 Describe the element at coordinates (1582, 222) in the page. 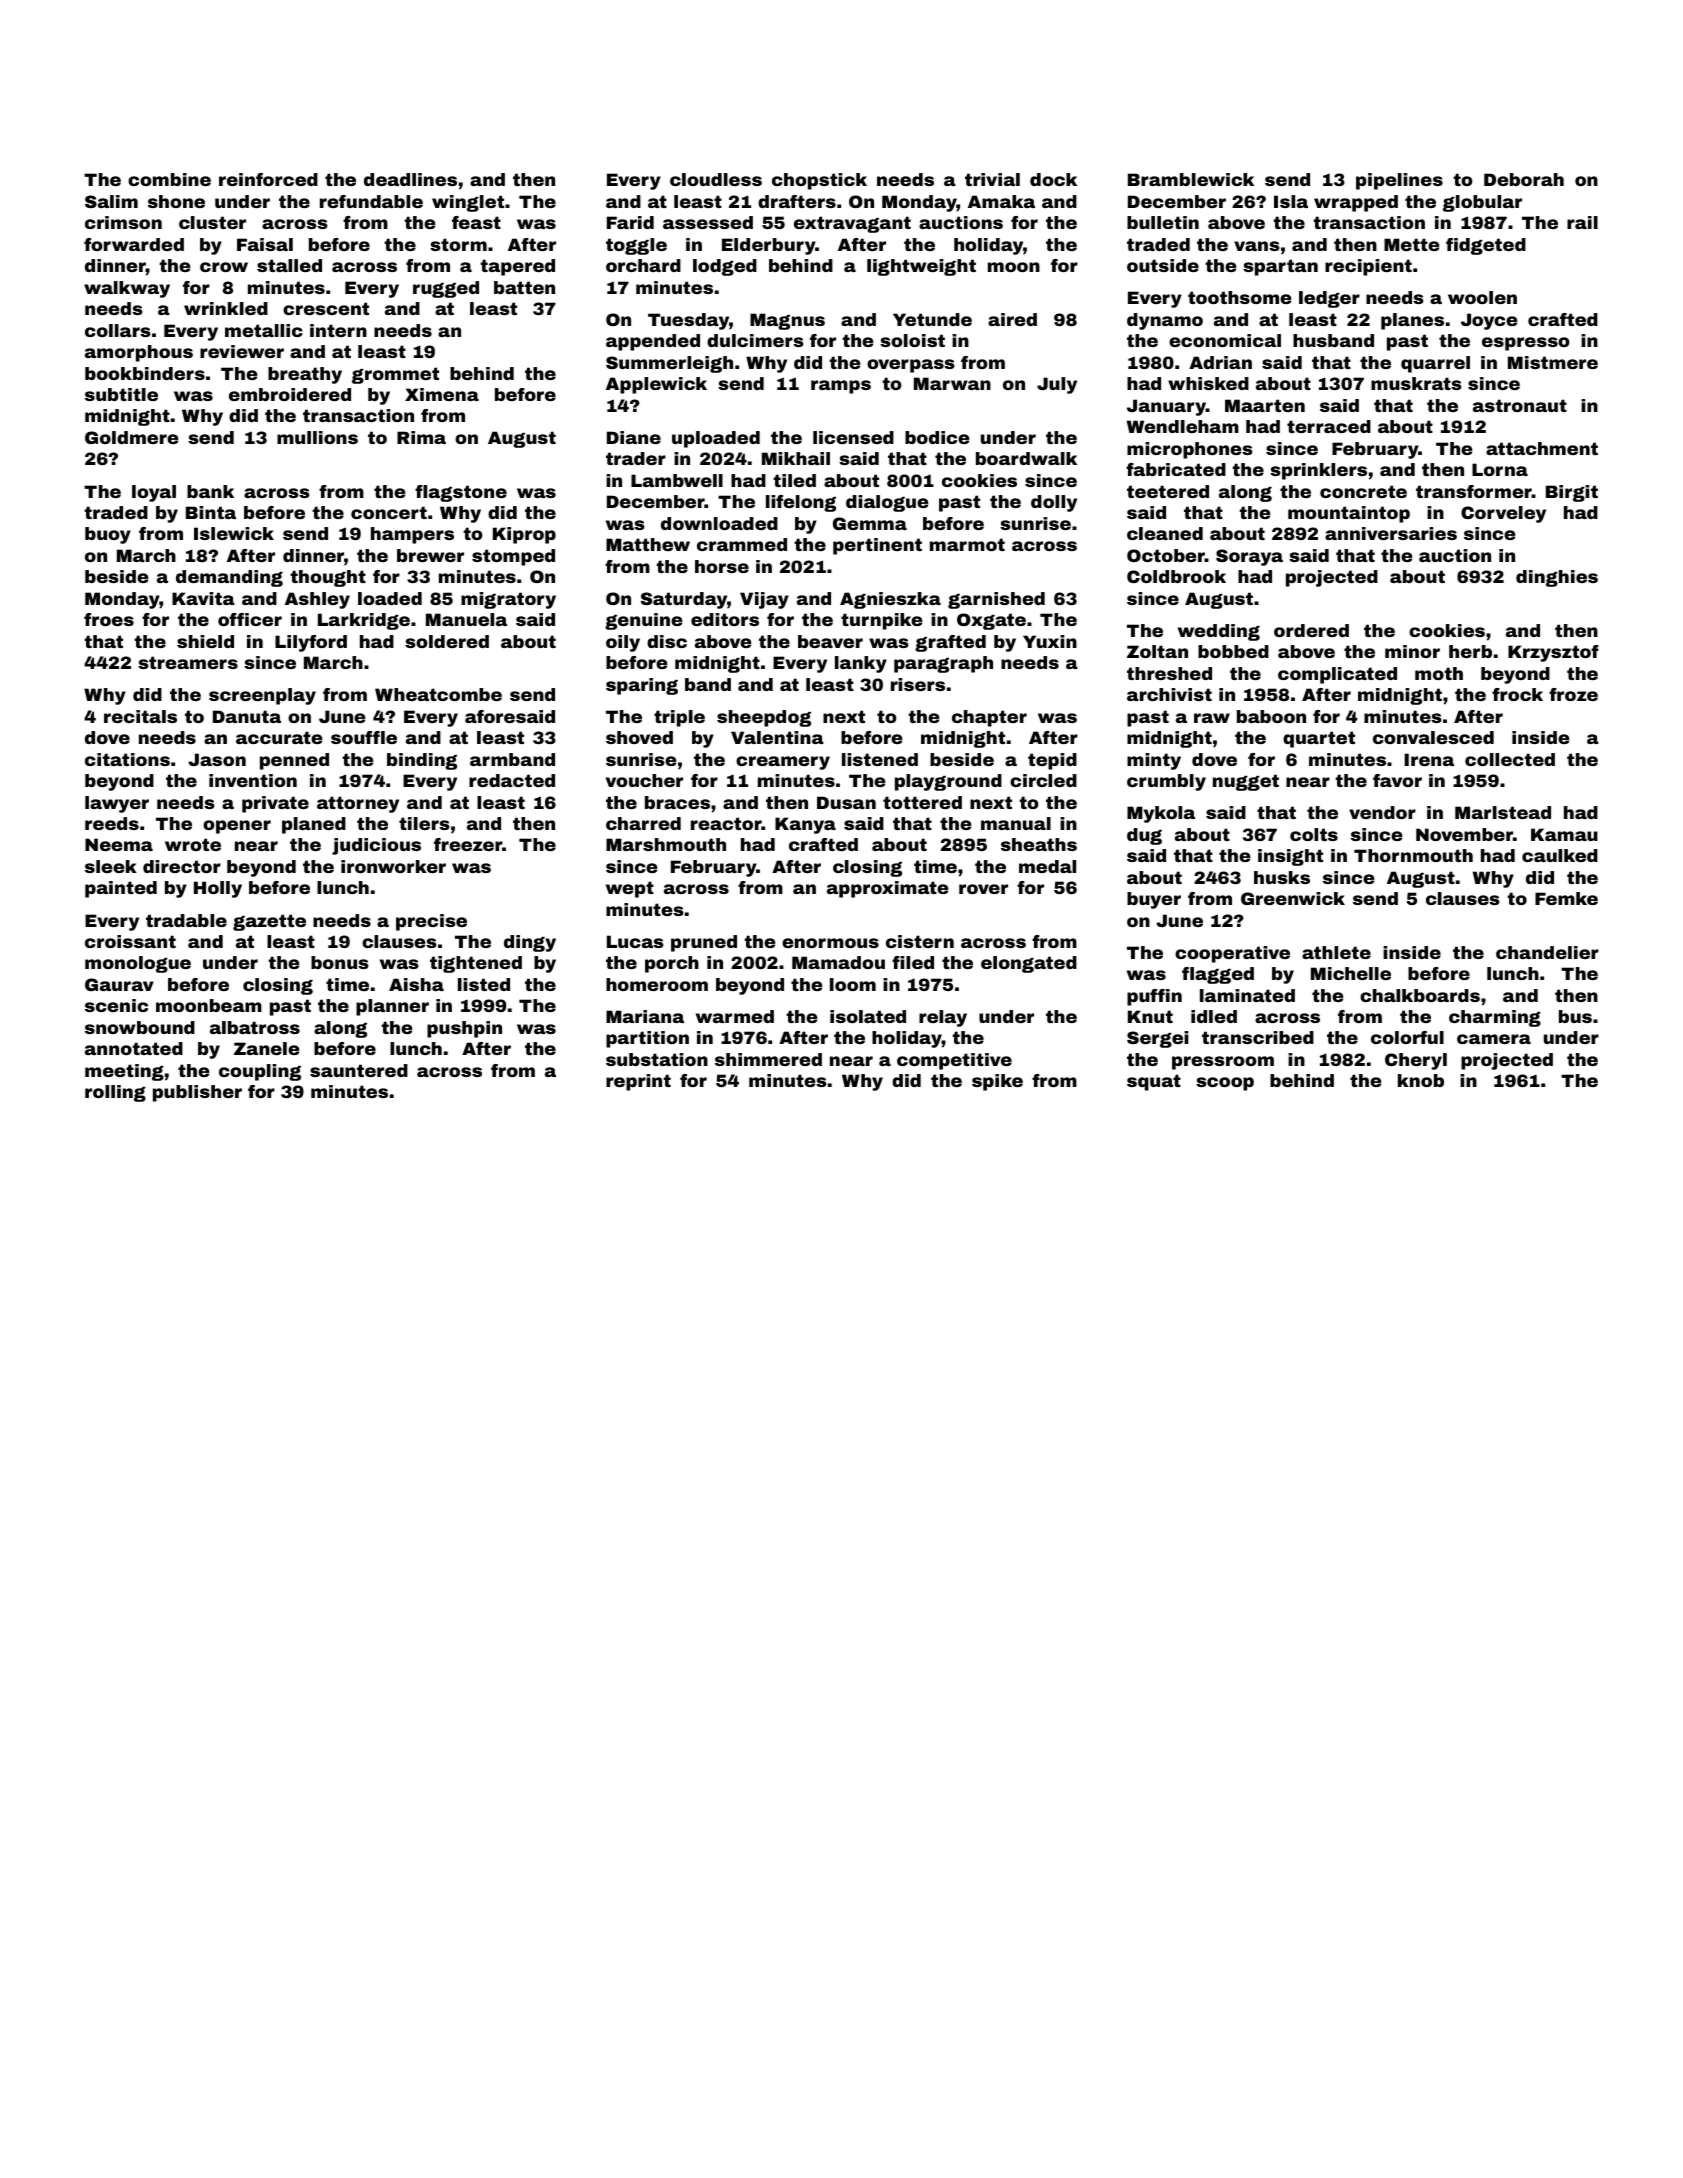

I see `rail` at that location.
